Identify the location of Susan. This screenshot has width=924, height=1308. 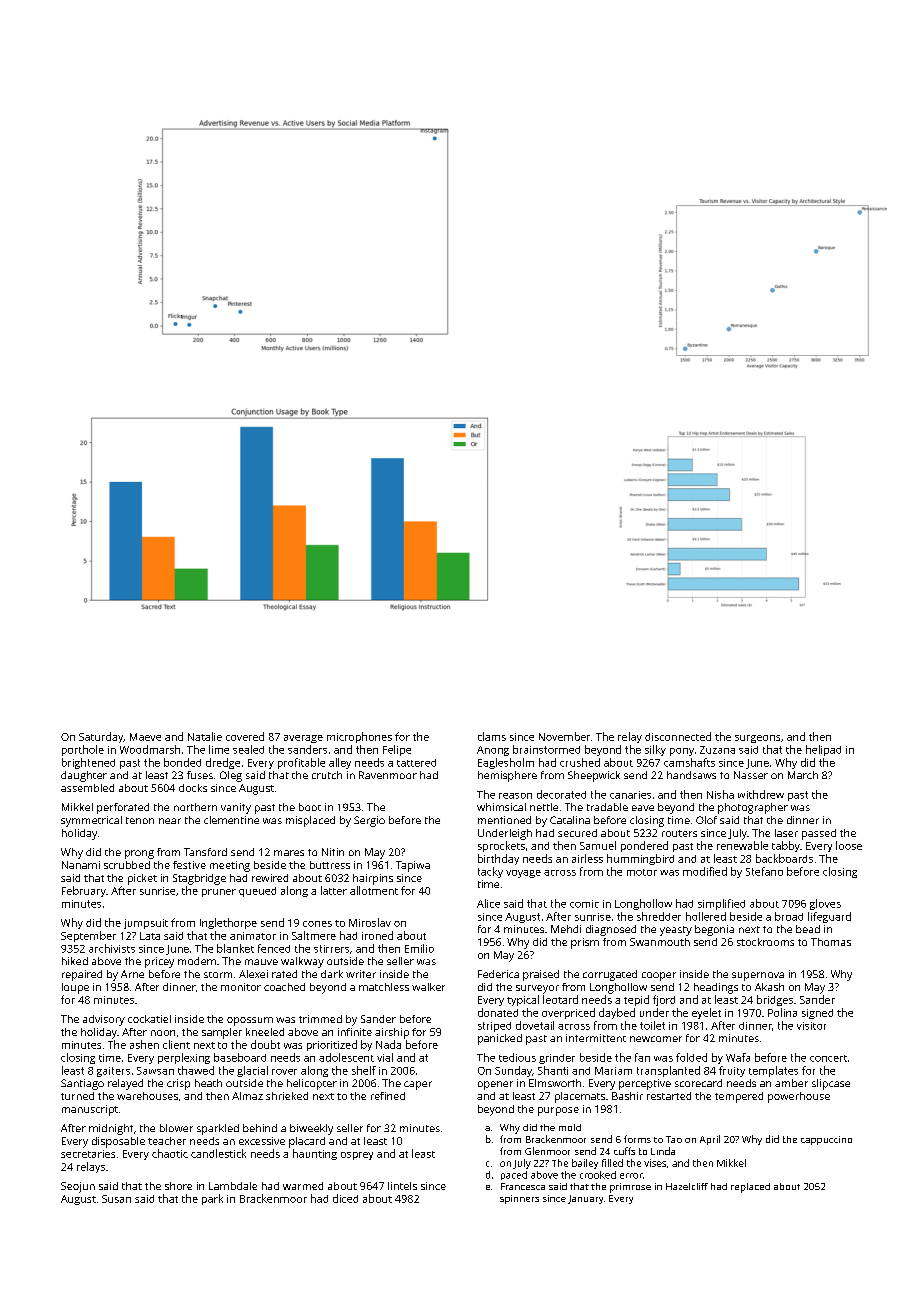
(116, 1199).
